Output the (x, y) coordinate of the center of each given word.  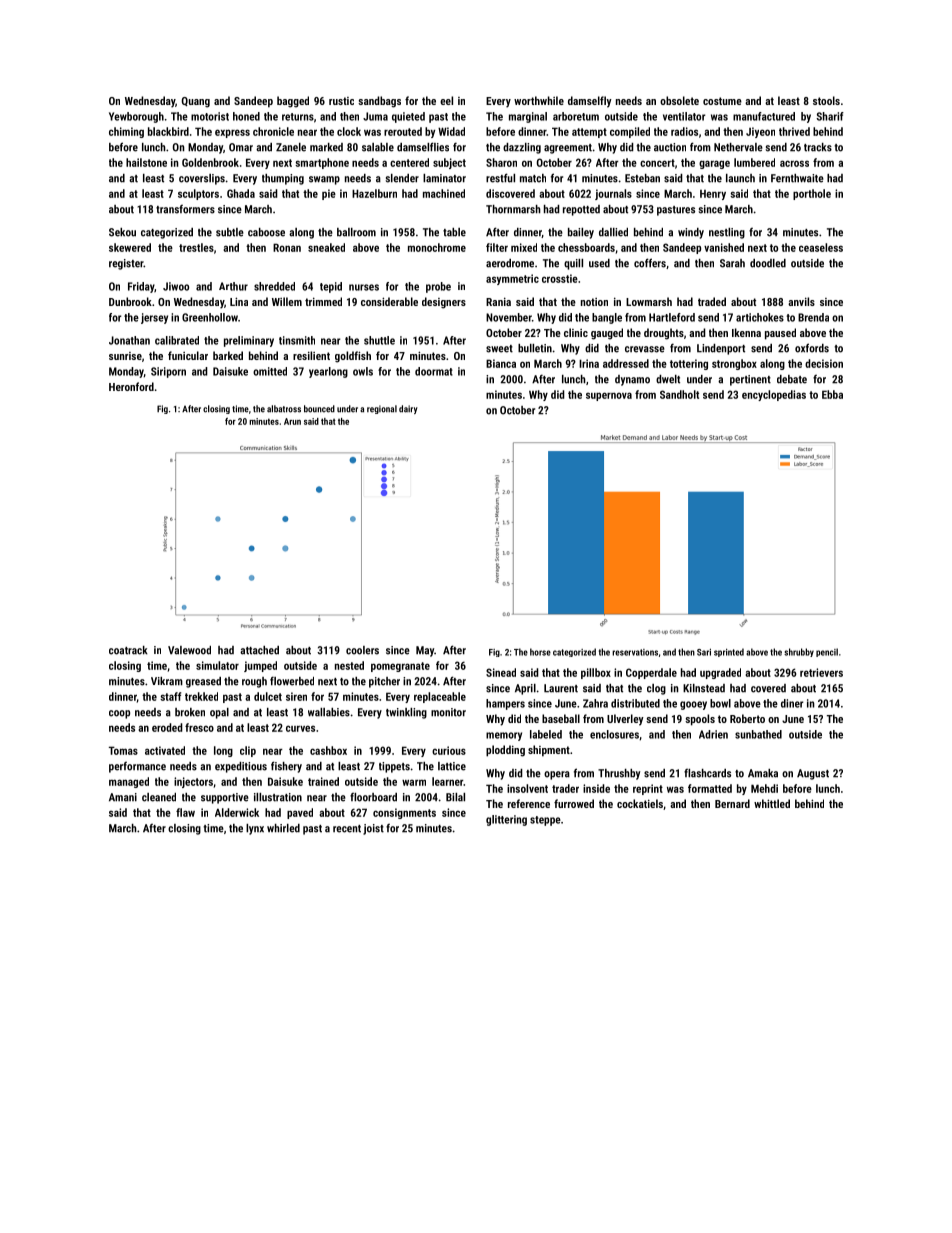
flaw (185, 812)
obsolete (679, 100)
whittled (772, 803)
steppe (545, 821)
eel (446, 100)
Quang (196, 102)
